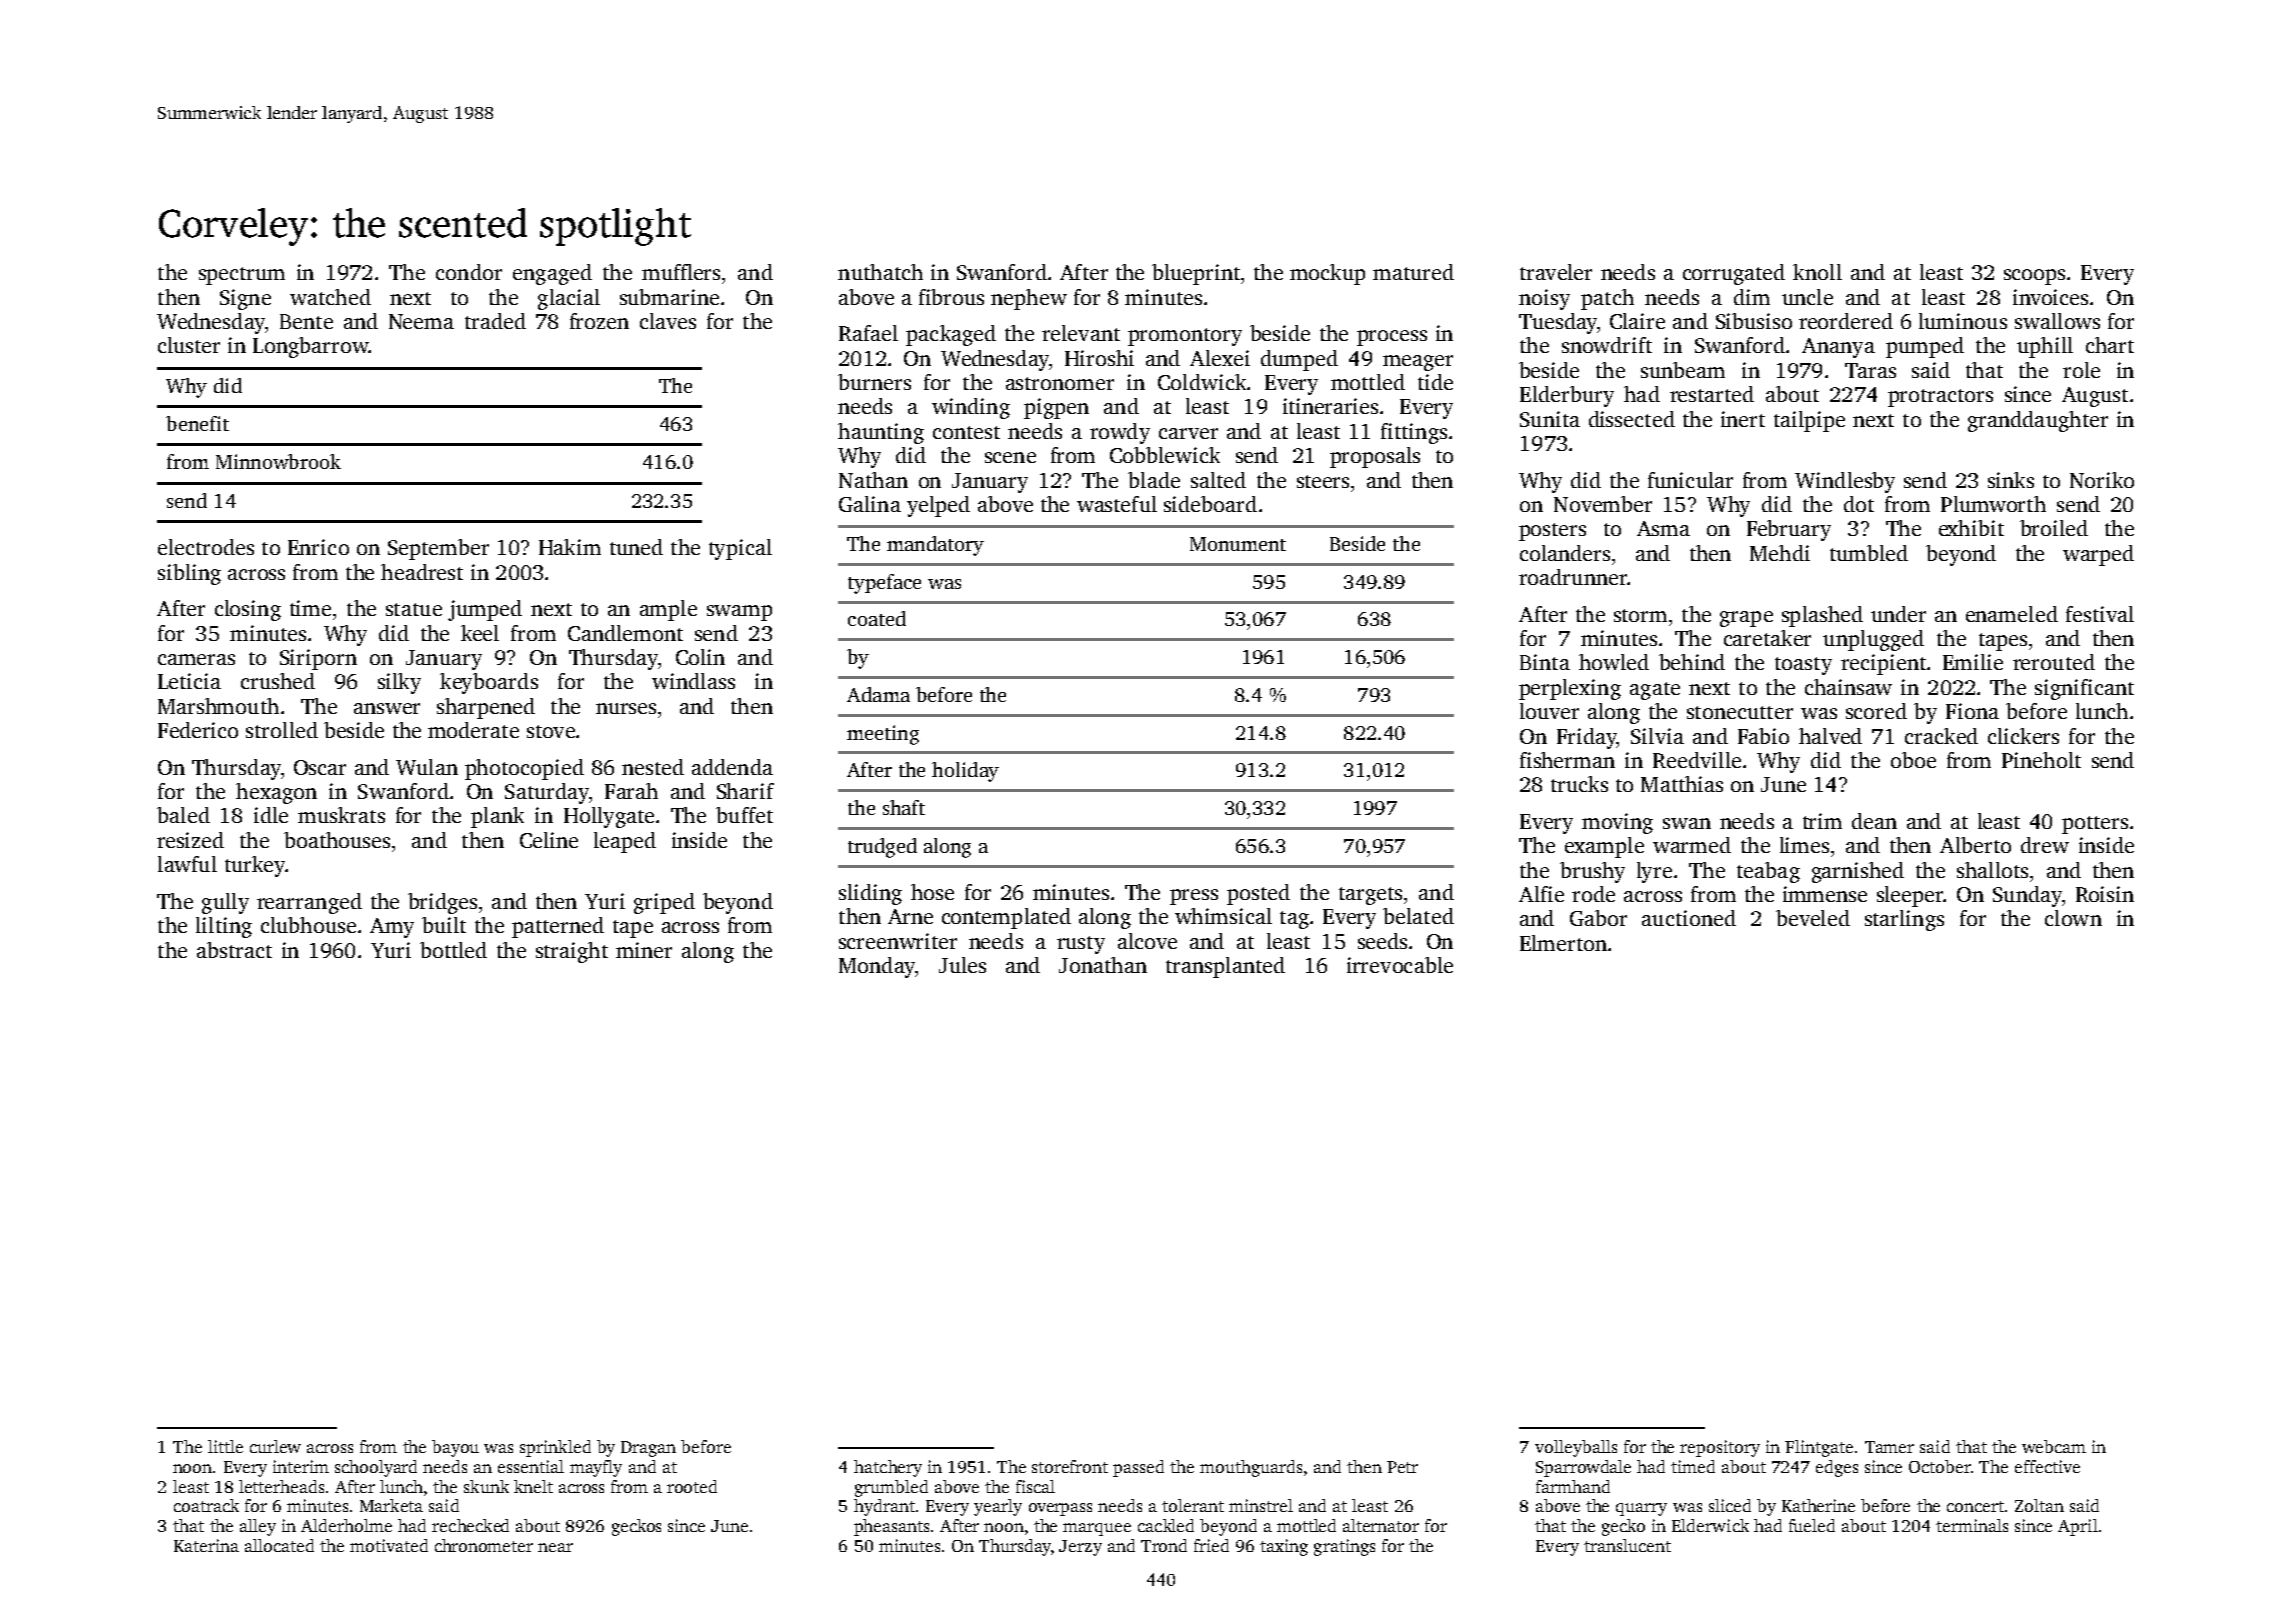 The image size is (2292, 1620). What do you see at coordinates (311, 347) in the screenshot?
I see `Longbarrow` at bounding box center [311, 347].
